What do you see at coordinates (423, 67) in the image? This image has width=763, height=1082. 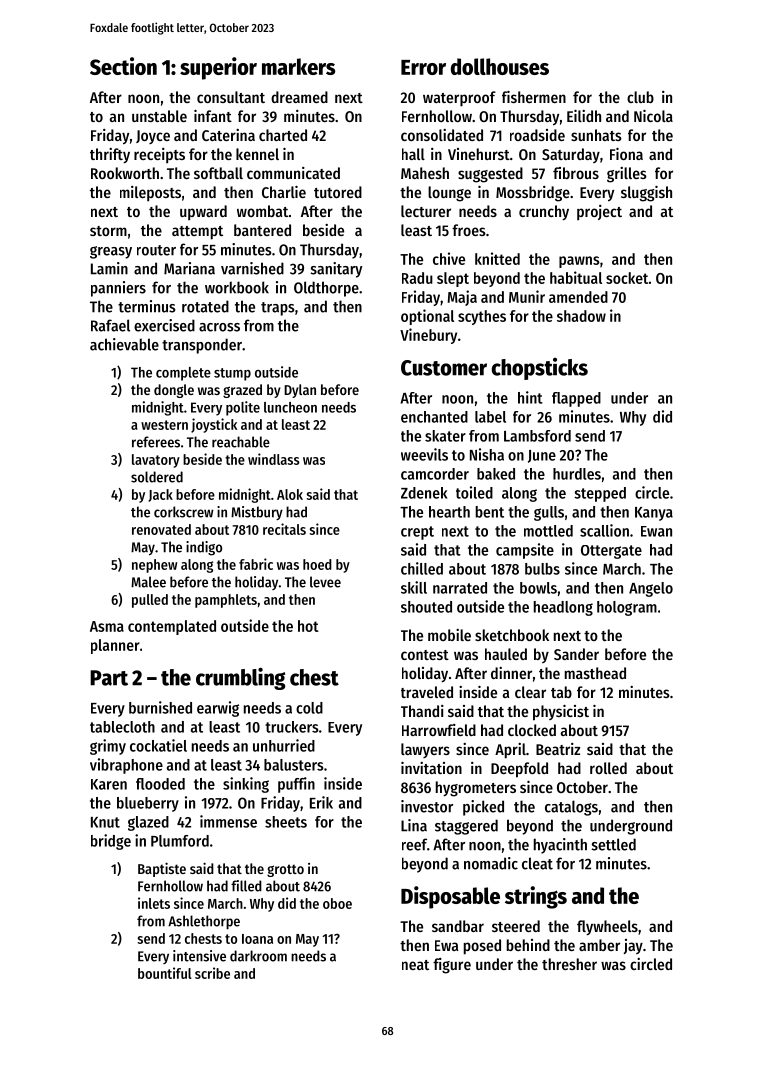 I see `Error` at bounding box center [423, 67].
